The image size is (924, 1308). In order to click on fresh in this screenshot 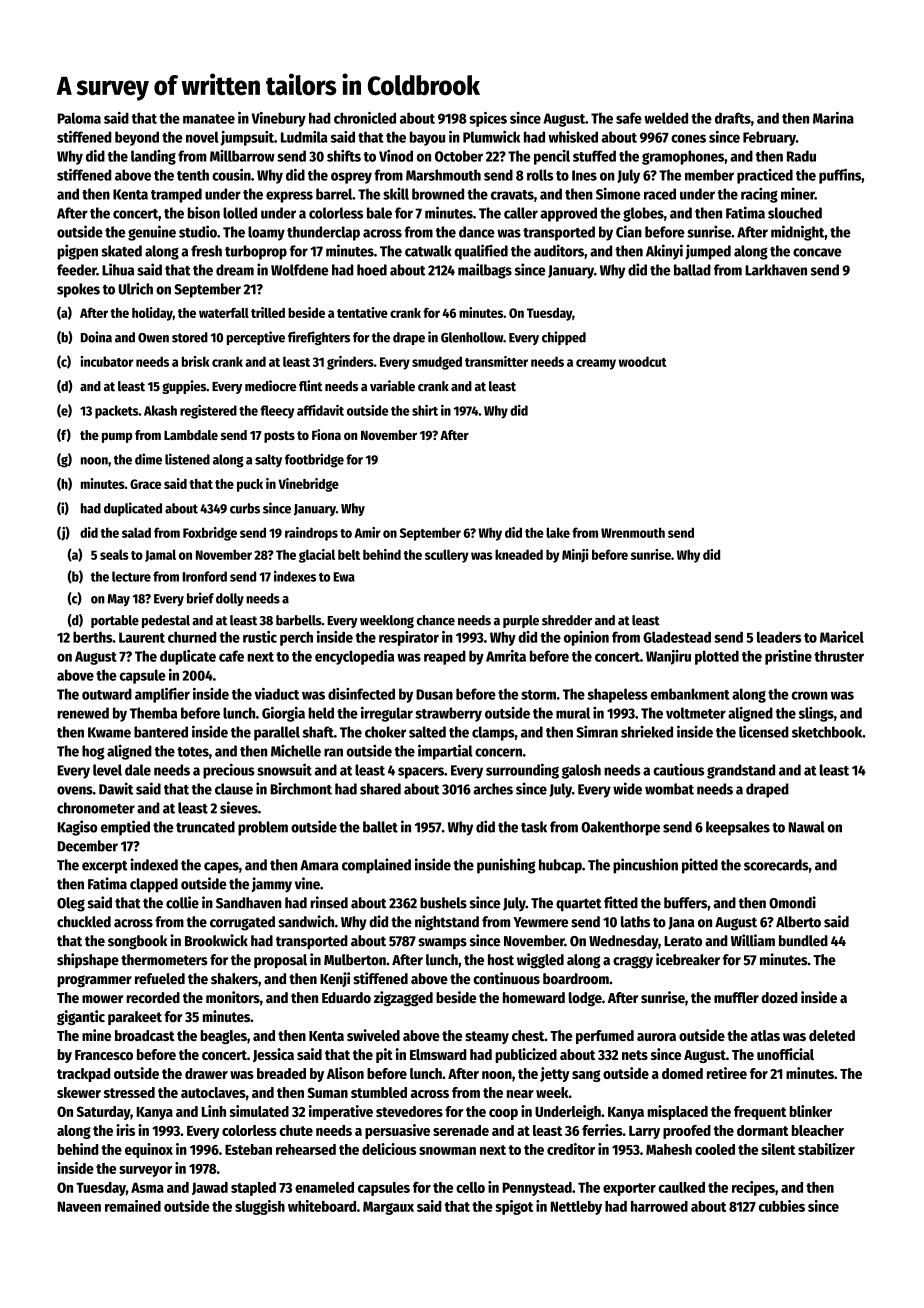, I will do `click(206, 251)`.
